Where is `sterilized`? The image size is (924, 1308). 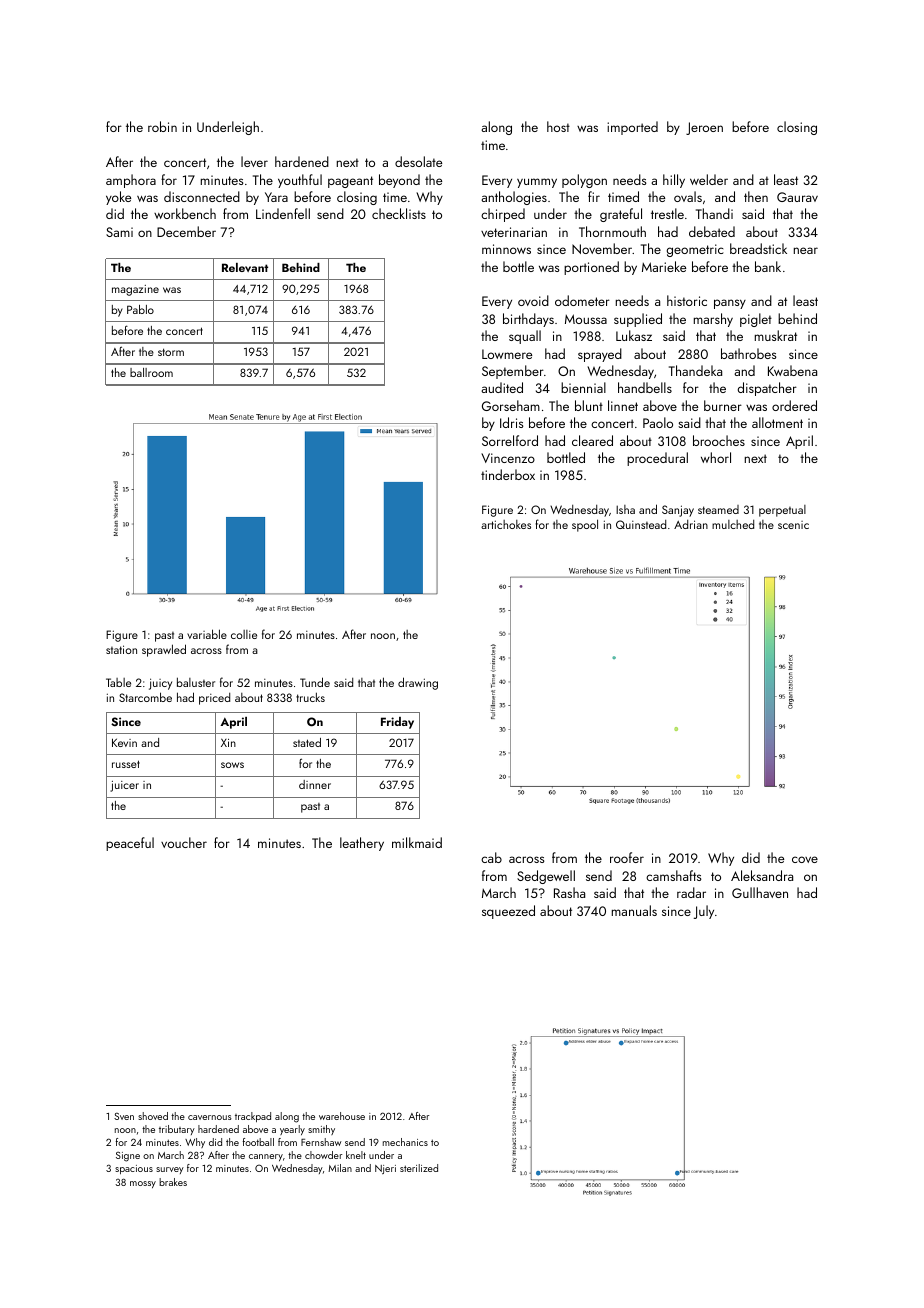 sterilized is located at coordinates (419, 1168).
